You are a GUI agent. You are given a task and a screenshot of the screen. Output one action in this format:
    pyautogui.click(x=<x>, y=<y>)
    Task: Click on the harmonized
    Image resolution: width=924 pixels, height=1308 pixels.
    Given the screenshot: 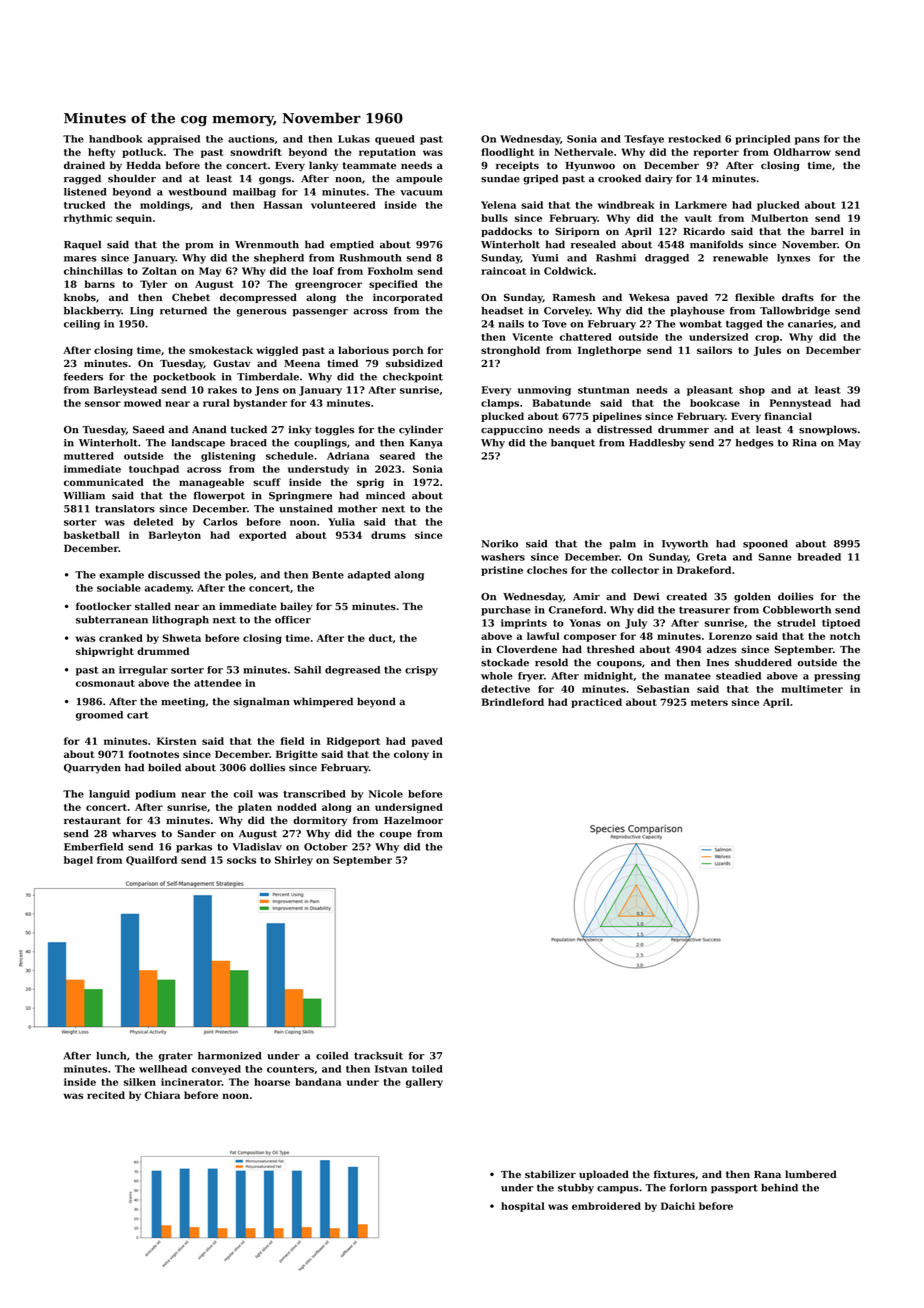 What is the action you would take?
    pyautogui.click(x=230, y=1056)
